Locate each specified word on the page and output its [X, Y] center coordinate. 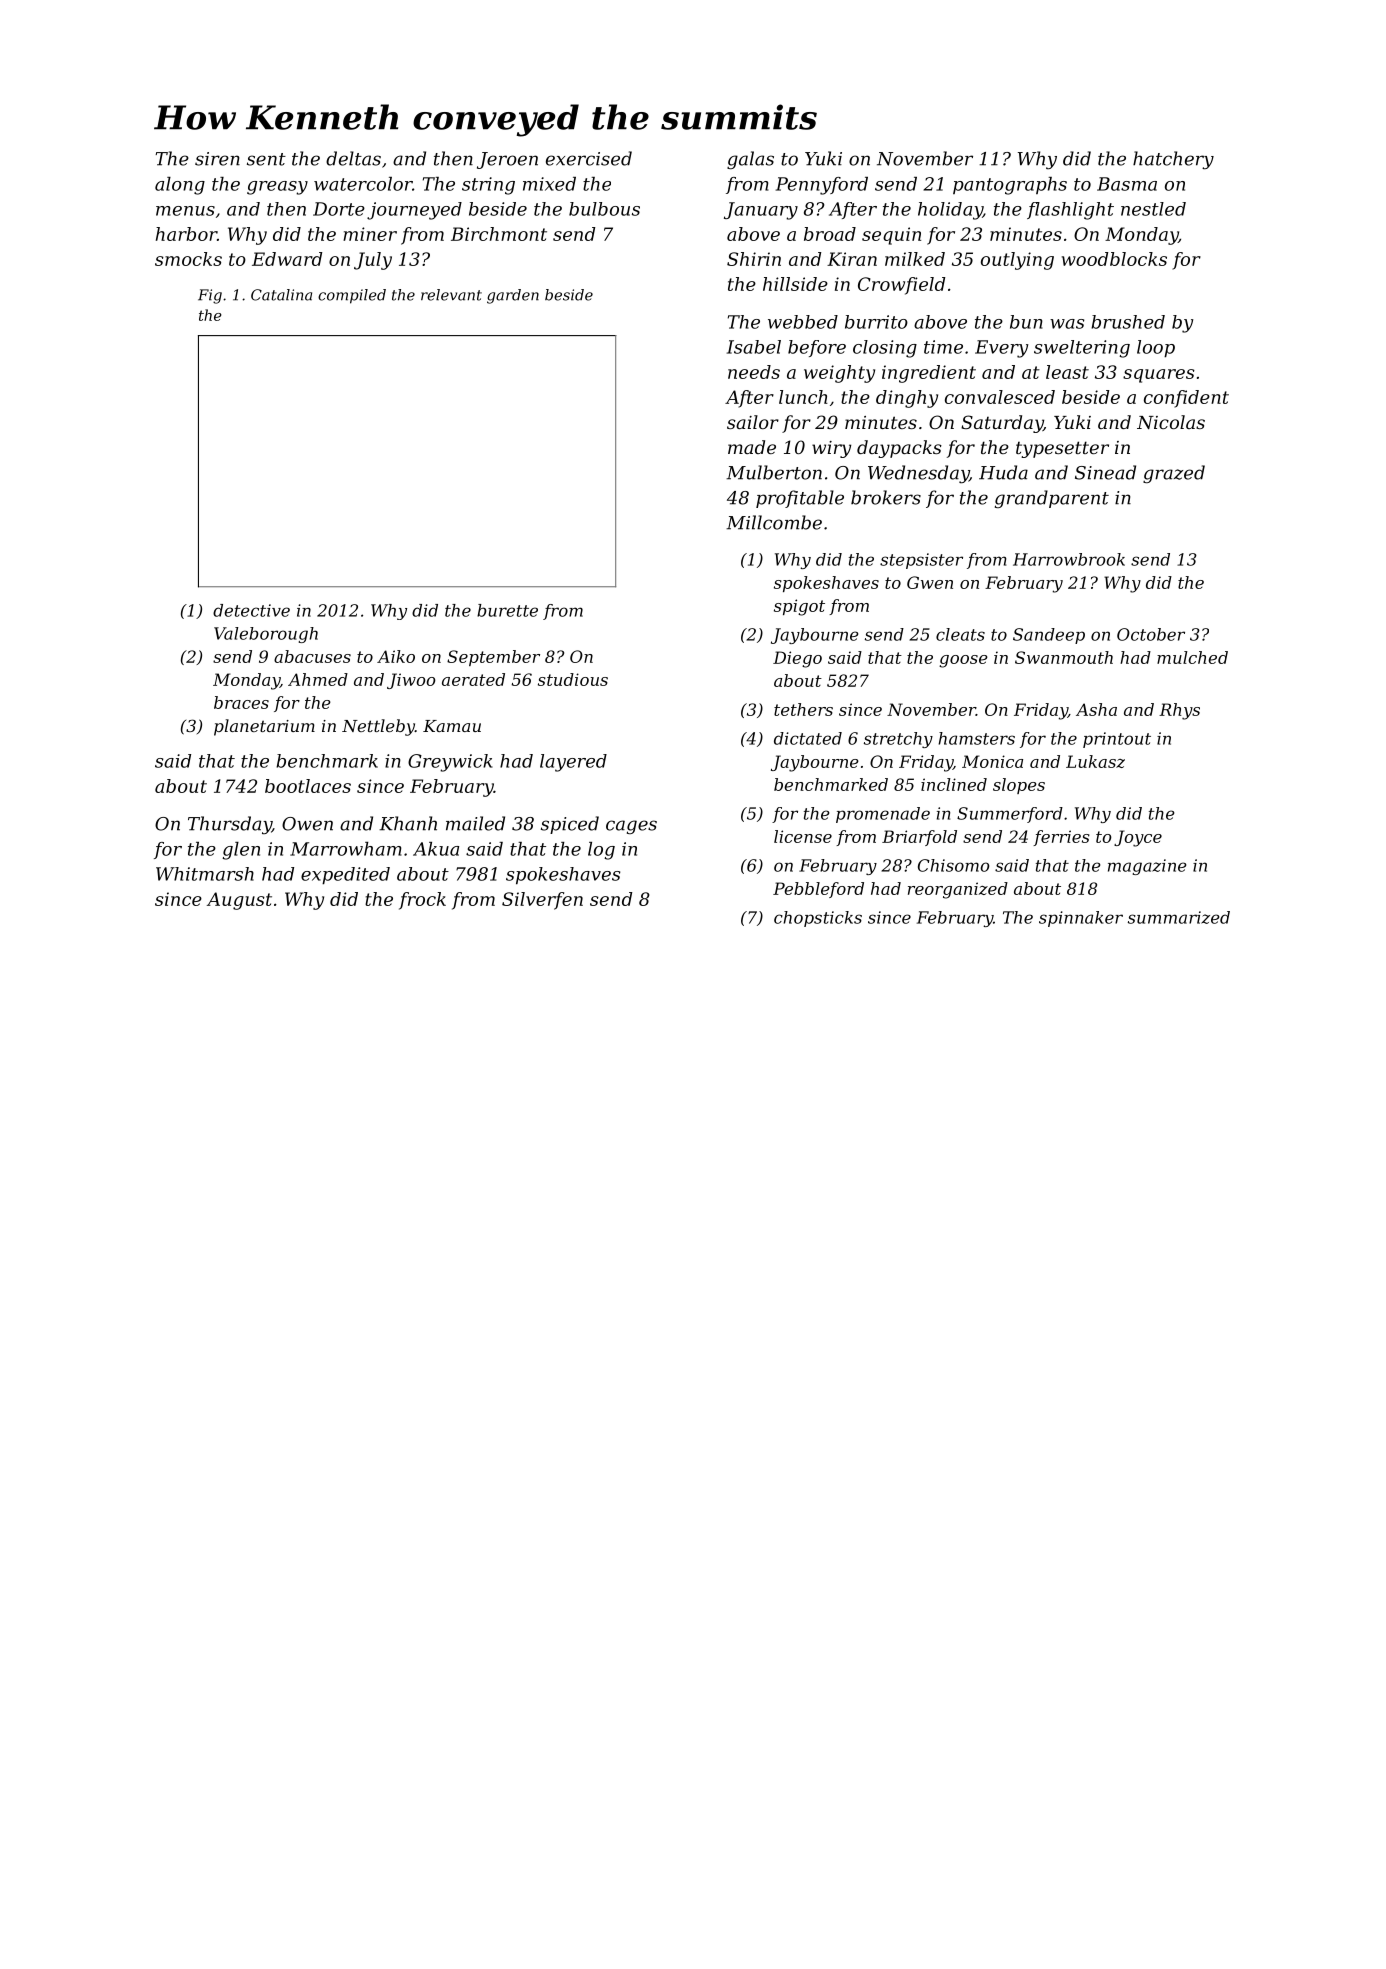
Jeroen [507, 160]
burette [507, 610]
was [1067, 324]
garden [513, 296]
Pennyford [822, 186]
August [239, 901]
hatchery [1173, 160]
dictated [808, 738]
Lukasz [1095, 761]
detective [251, 610]
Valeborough [266, 635]
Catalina [281, 295]
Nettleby [378, 727]
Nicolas [1171, 422]
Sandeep [1049, 636]
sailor [753, 422]
